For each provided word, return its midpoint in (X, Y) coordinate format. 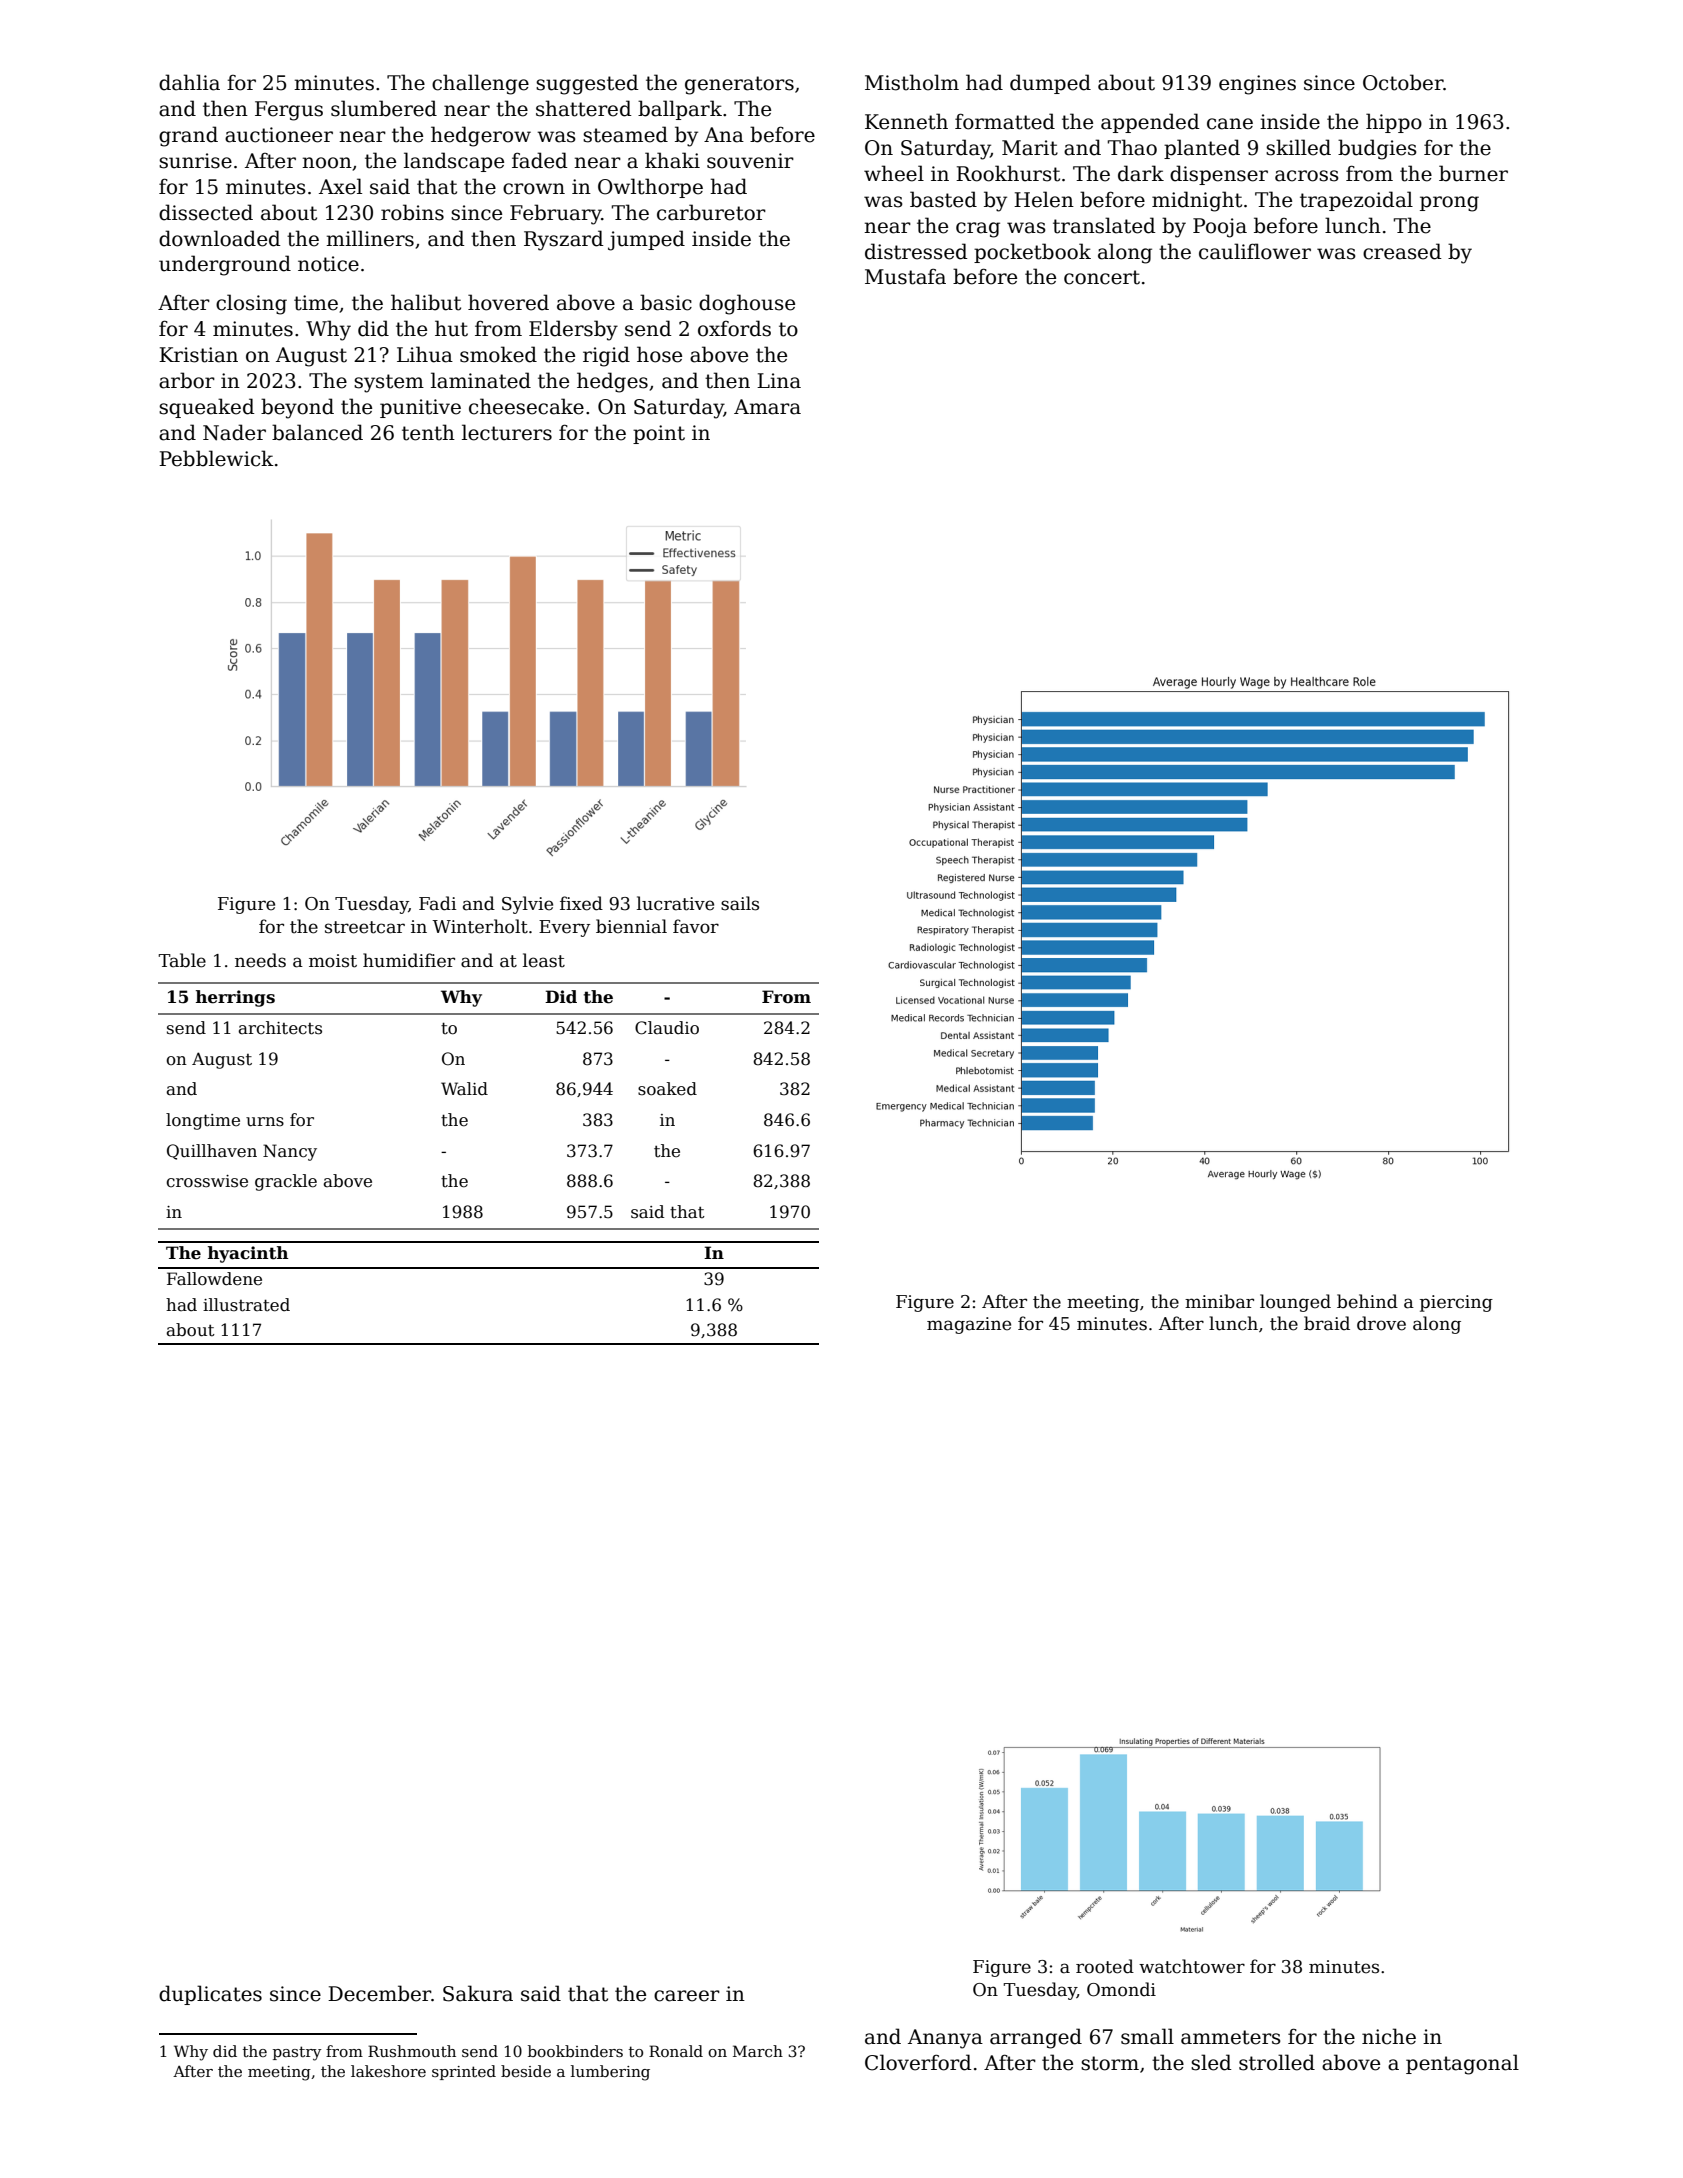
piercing (1456, 1303)
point (659, 434)
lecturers (507, 432)
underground (225, 265)
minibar (1219, 1301)
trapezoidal (1356, 201)
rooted (1105, 1966)
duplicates (210, 1995)
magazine (969, 1325)
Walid (464, 1089)
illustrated (246, 1305)
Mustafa (905, 276)
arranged (1036, 2038)
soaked (667, 1089)
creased (1402, 251)
